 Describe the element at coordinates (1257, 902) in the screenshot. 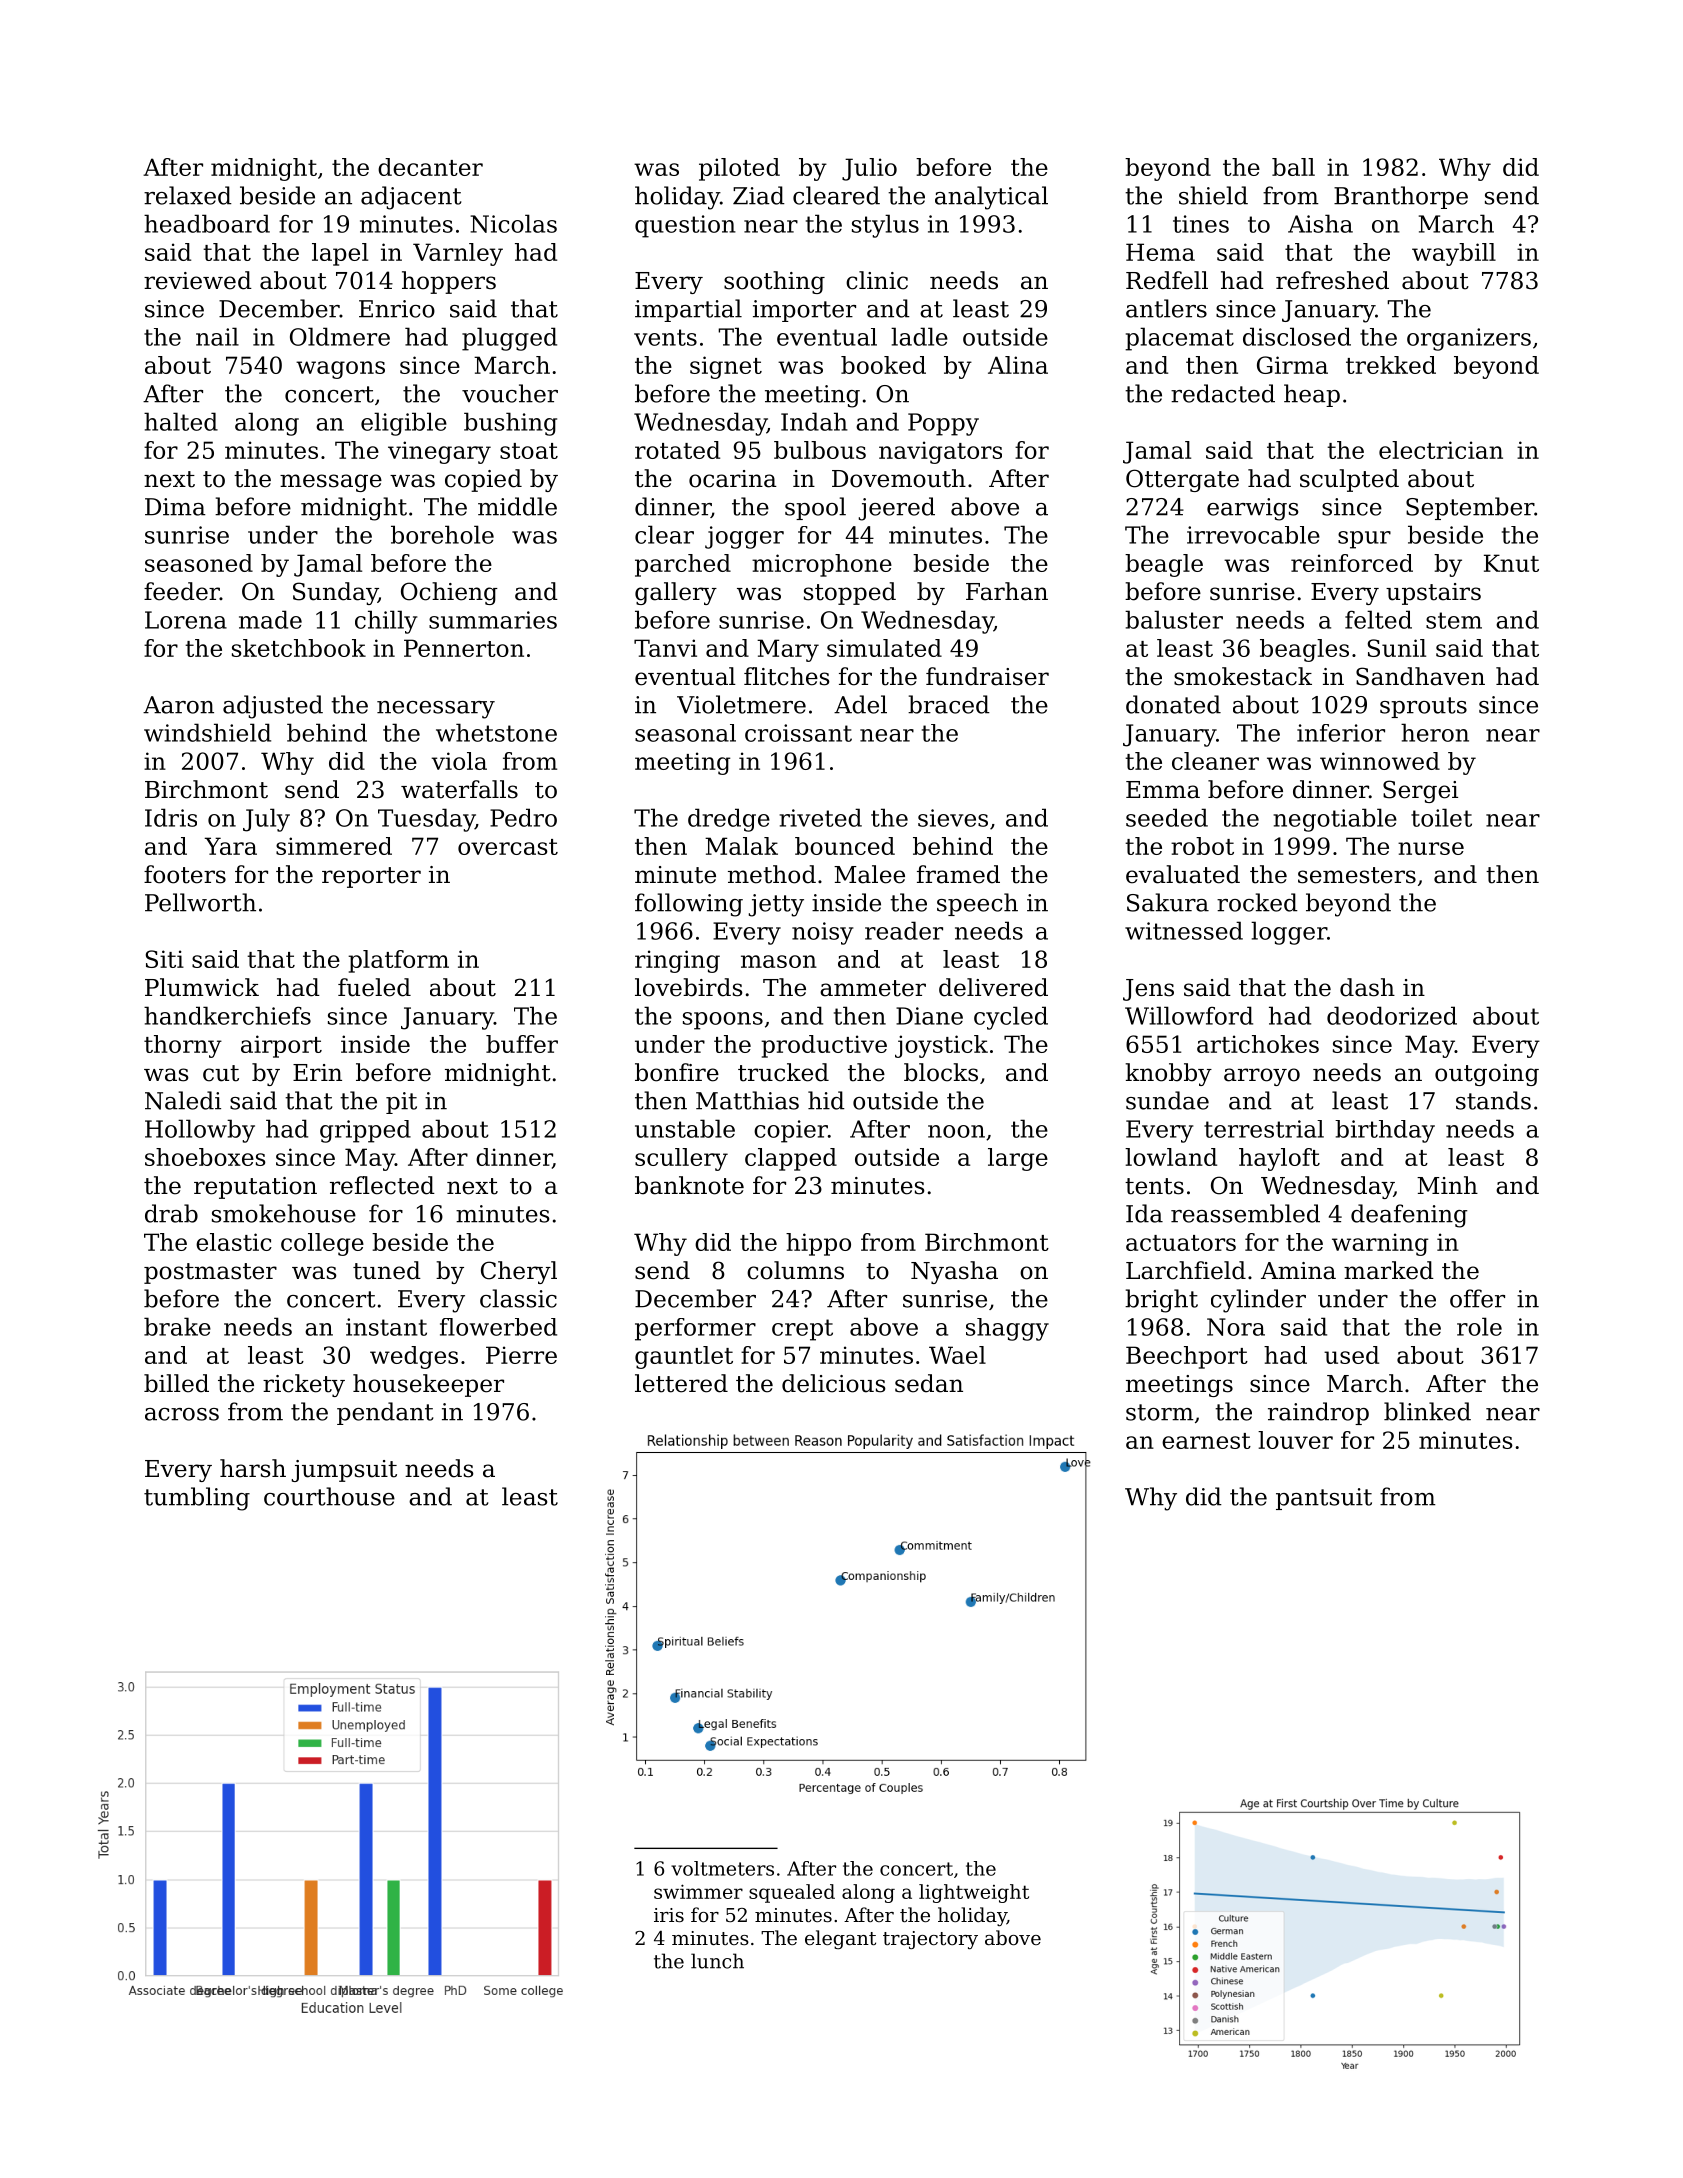

I see `rocked` at that location.
